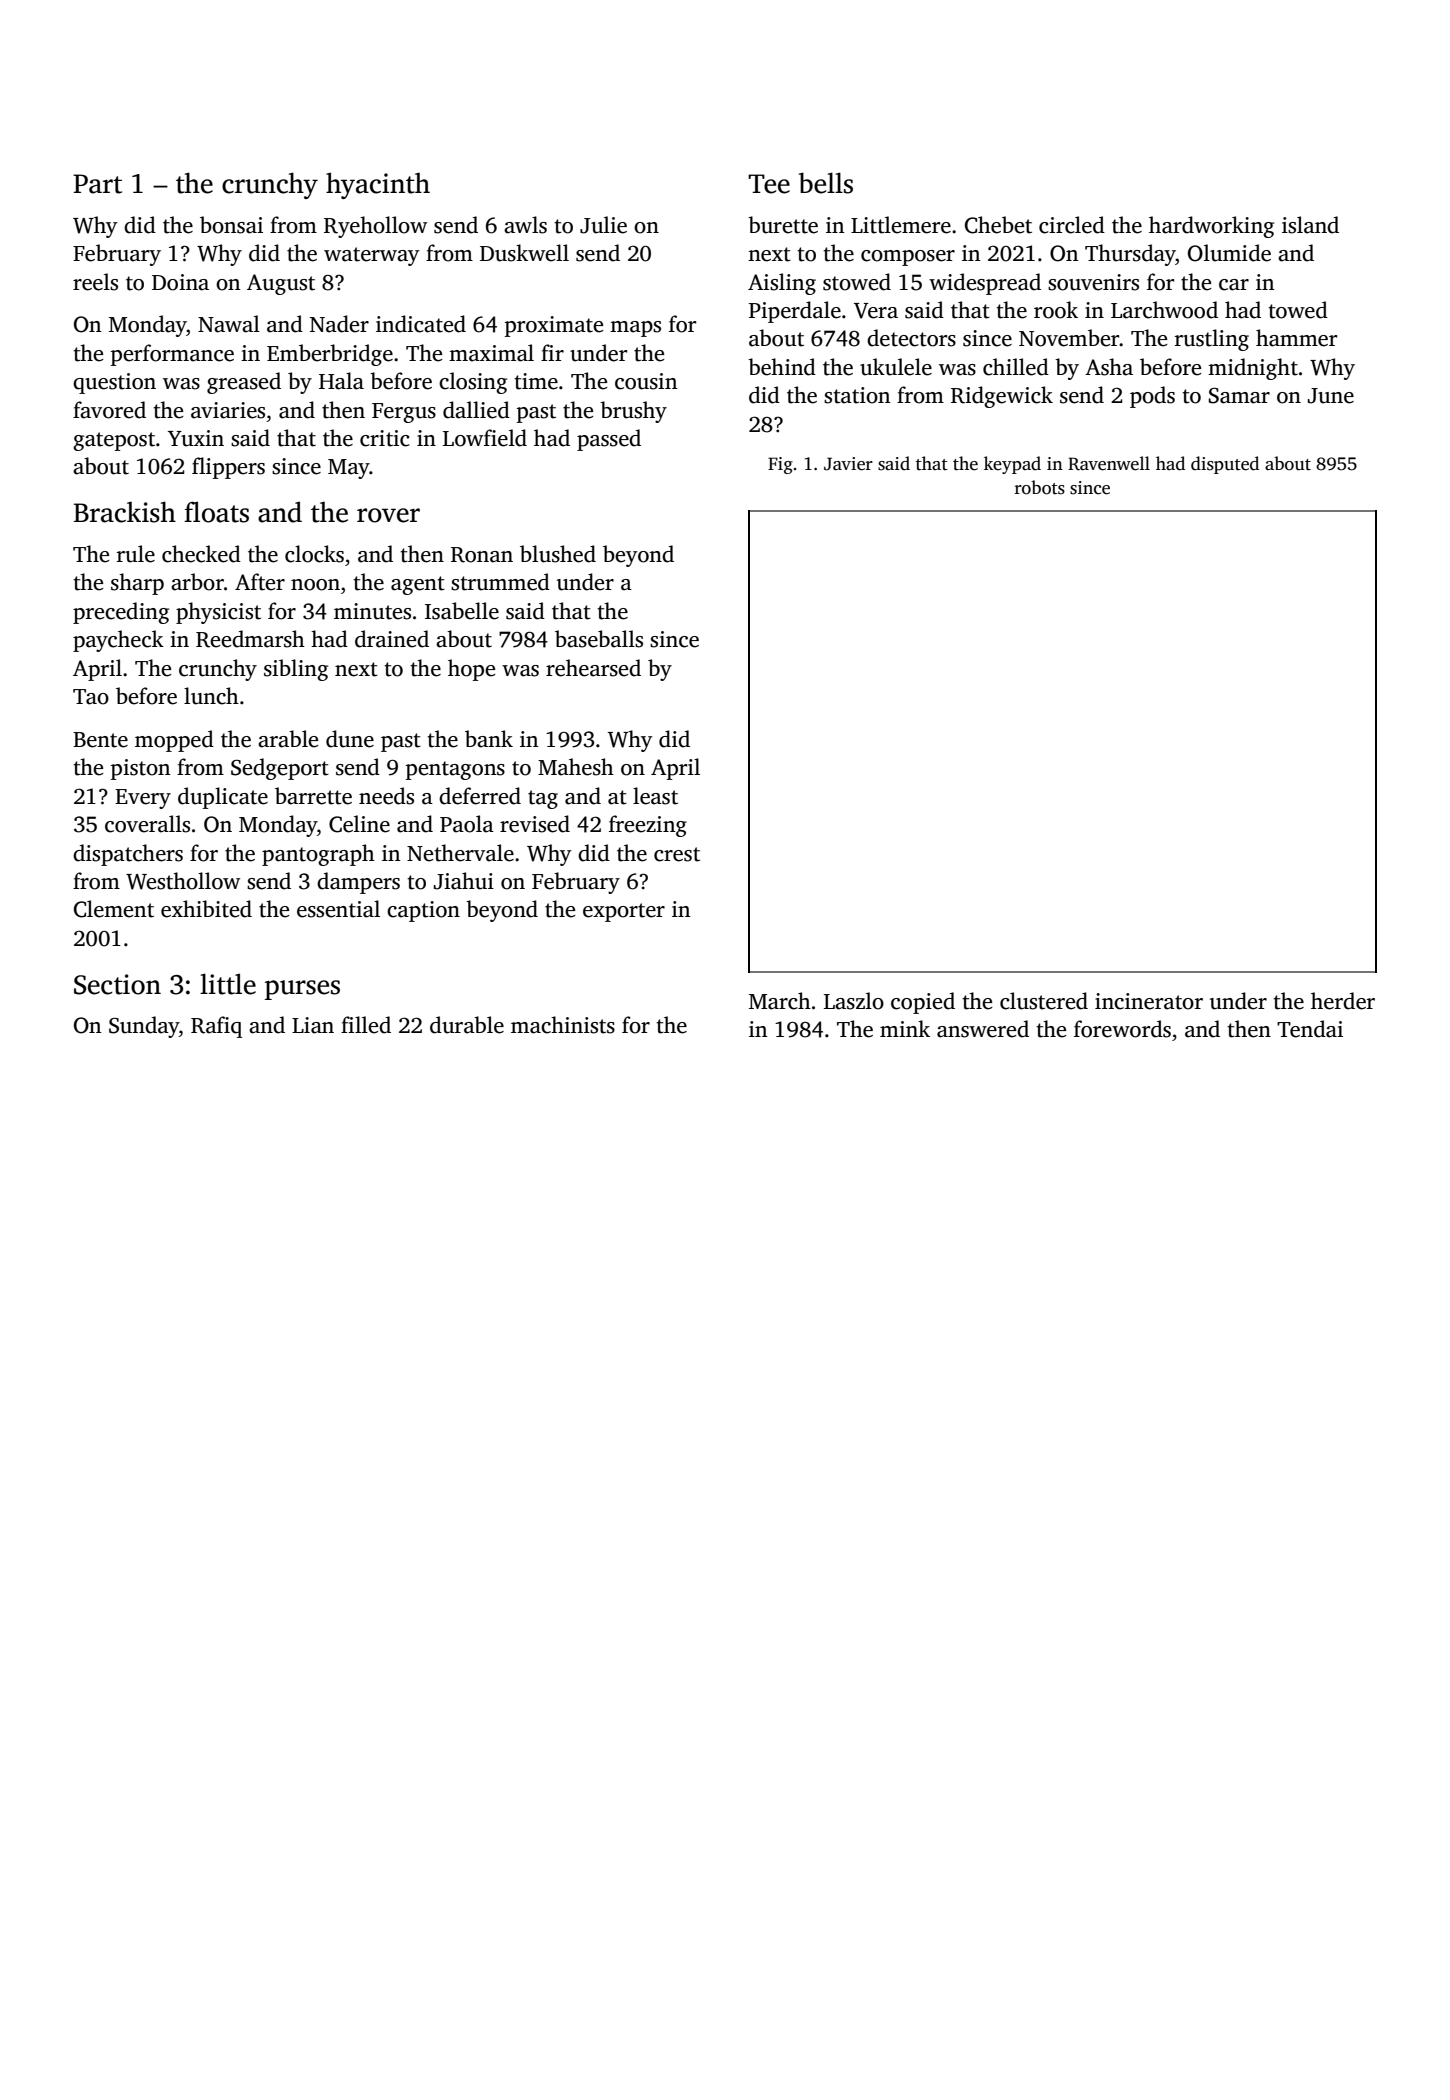 This screenshot has height=2100, width=1450. I want to click on forewords, so click(1122, 1029).
